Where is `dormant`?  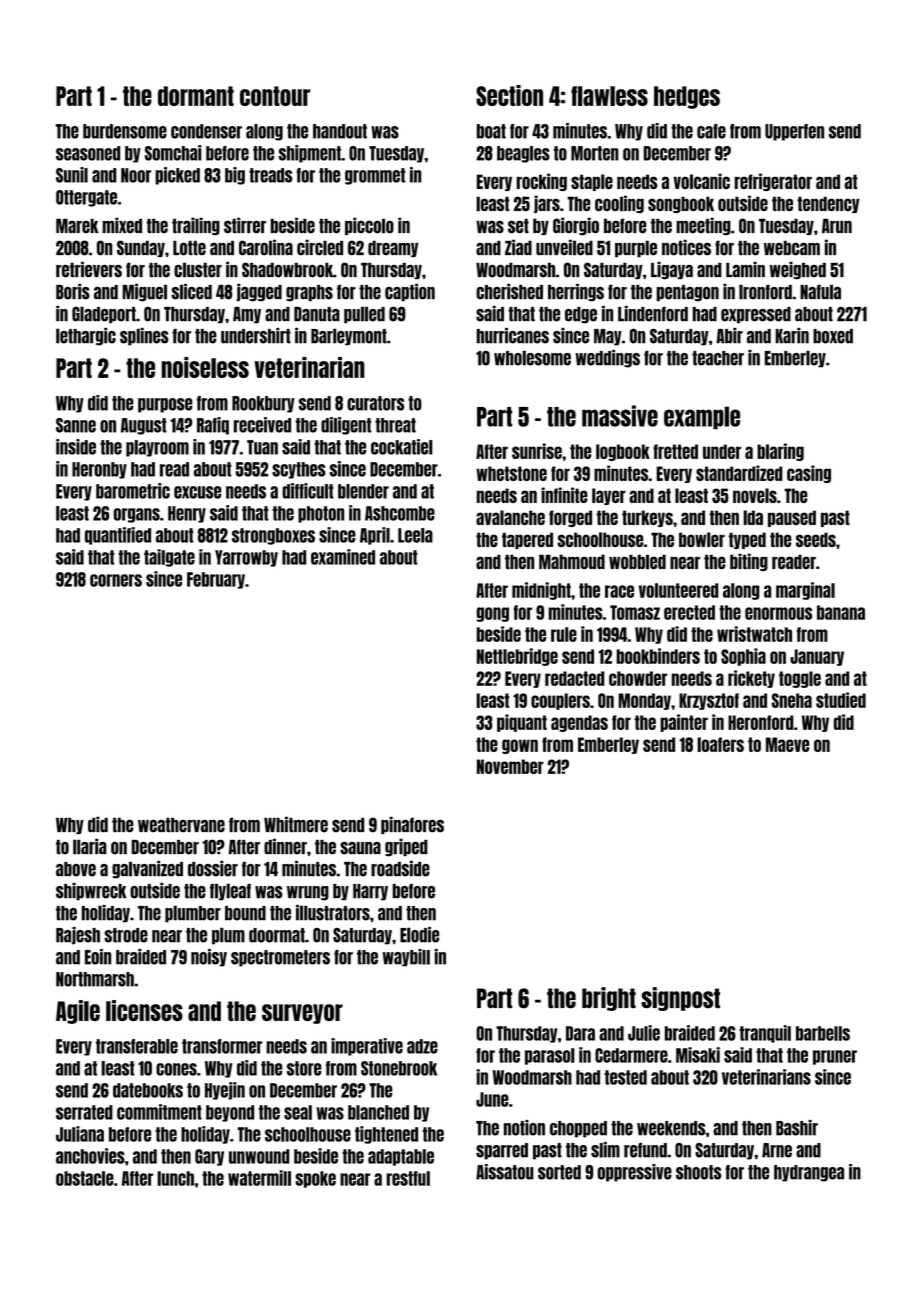
dormant is located at coordinates (196, 96).
